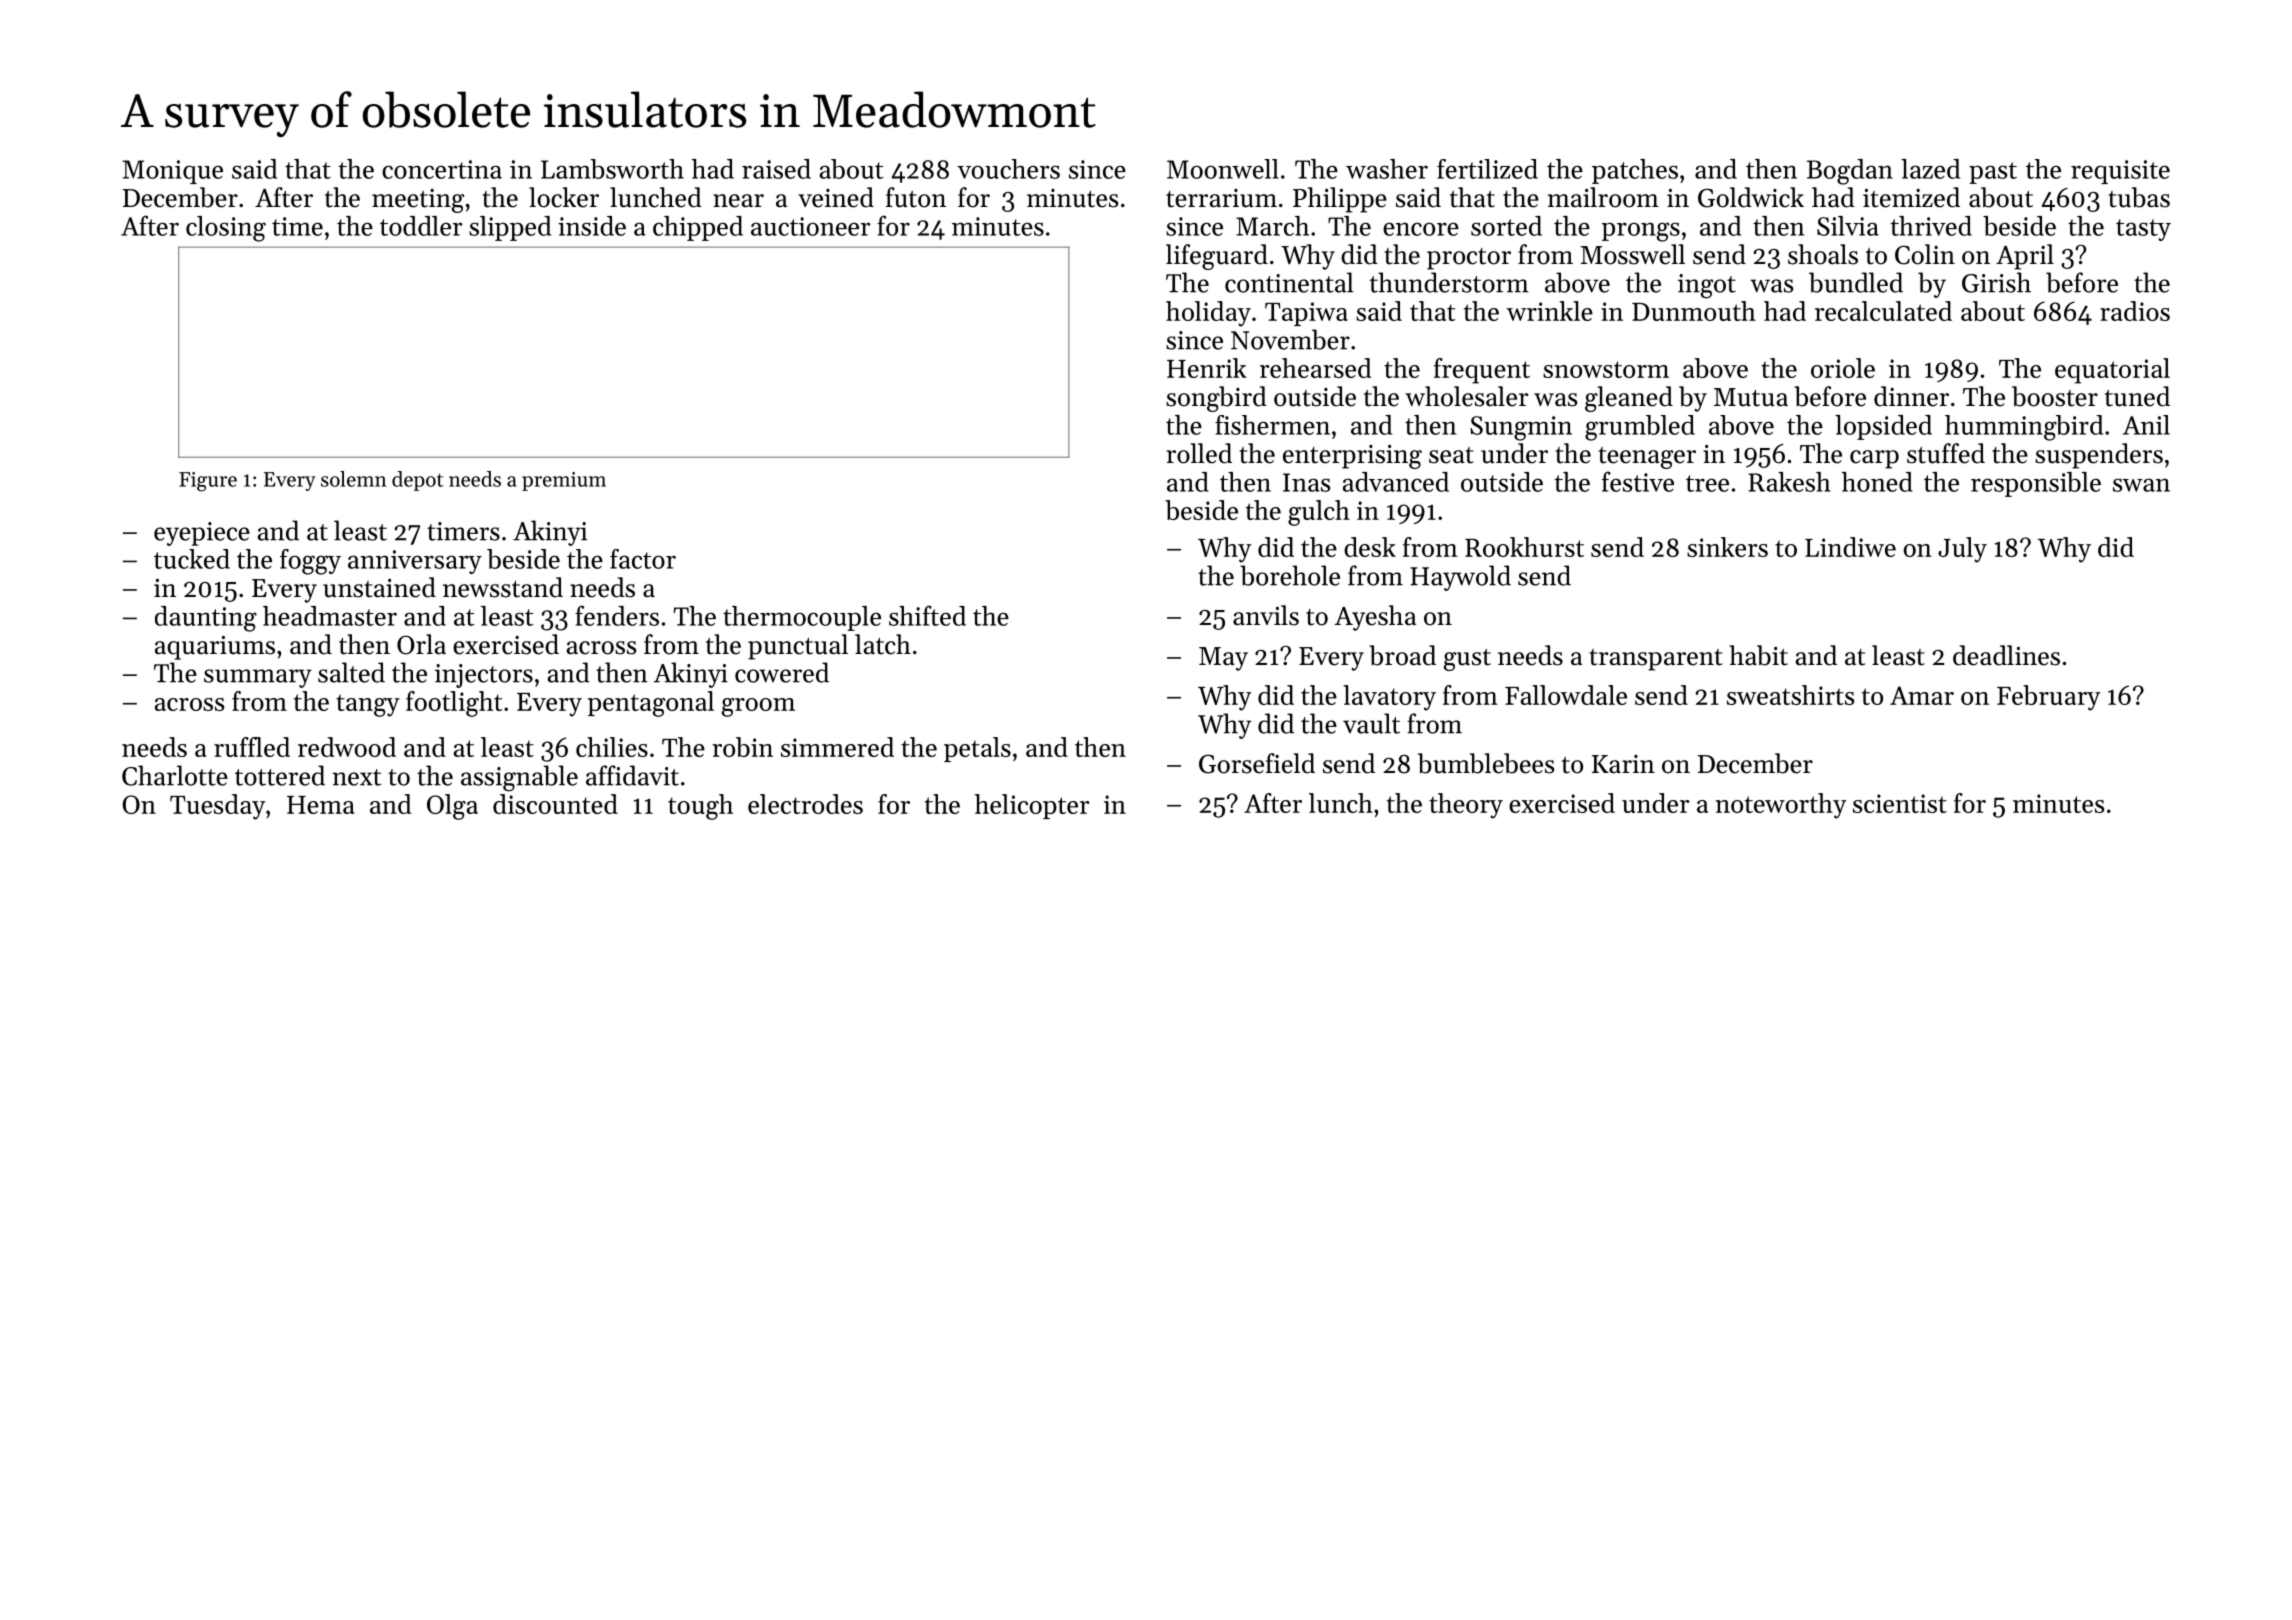  I want to click on injectors, so click(484, 676).
